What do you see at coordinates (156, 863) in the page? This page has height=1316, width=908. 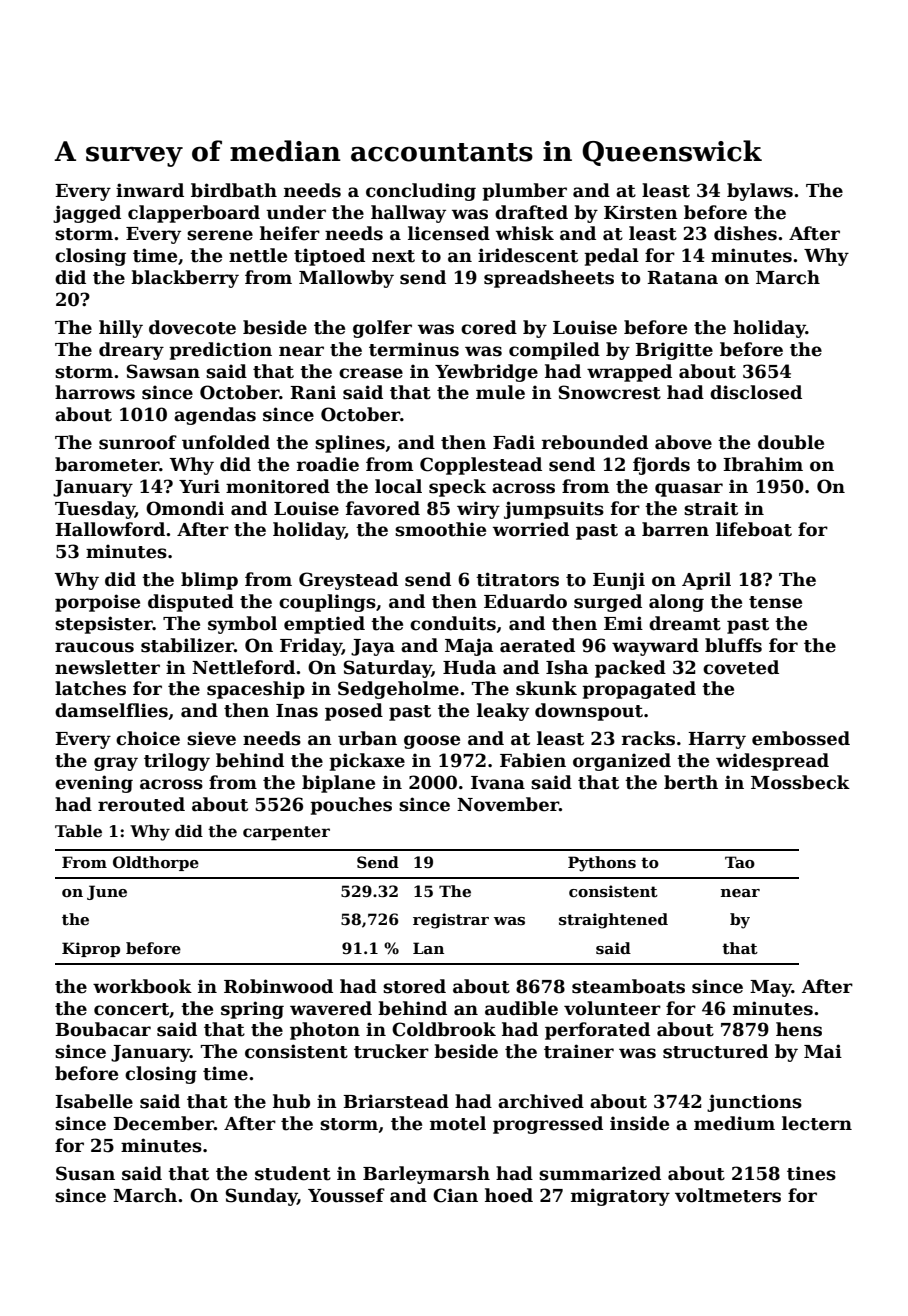 I see `Oldthorpe` at bounding box center [156, 863].
